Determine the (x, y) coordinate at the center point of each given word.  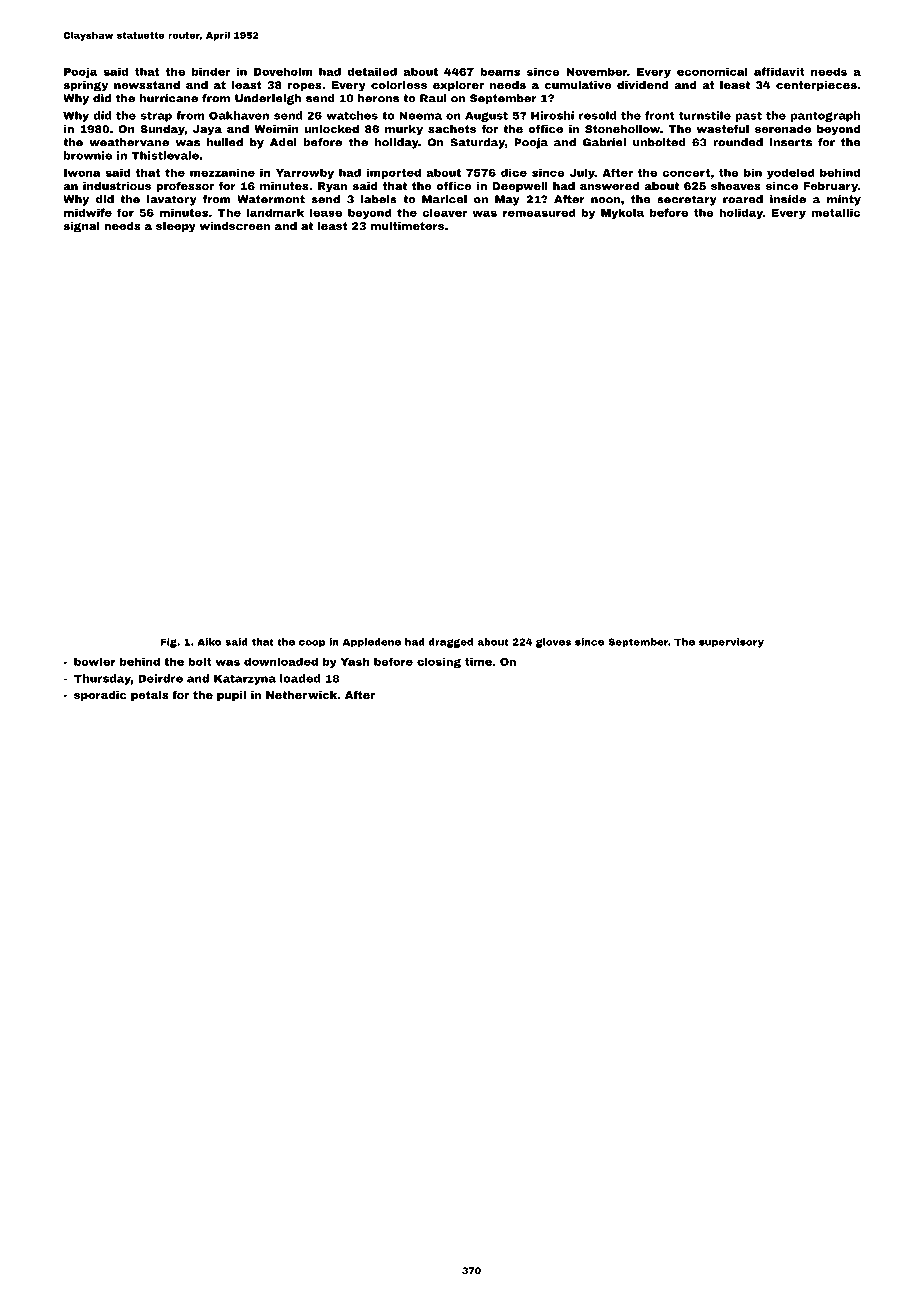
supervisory (731, 643)
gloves (553, 643)
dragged (450, 643)
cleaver (444, 212)
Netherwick (301, 695)
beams (500, 71)
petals (150, 696)
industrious (117, 186)
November (596, 71)
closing (439, 662)
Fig (168, 643)
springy (85, 86)
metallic (835, 212)
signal (81, 227)
